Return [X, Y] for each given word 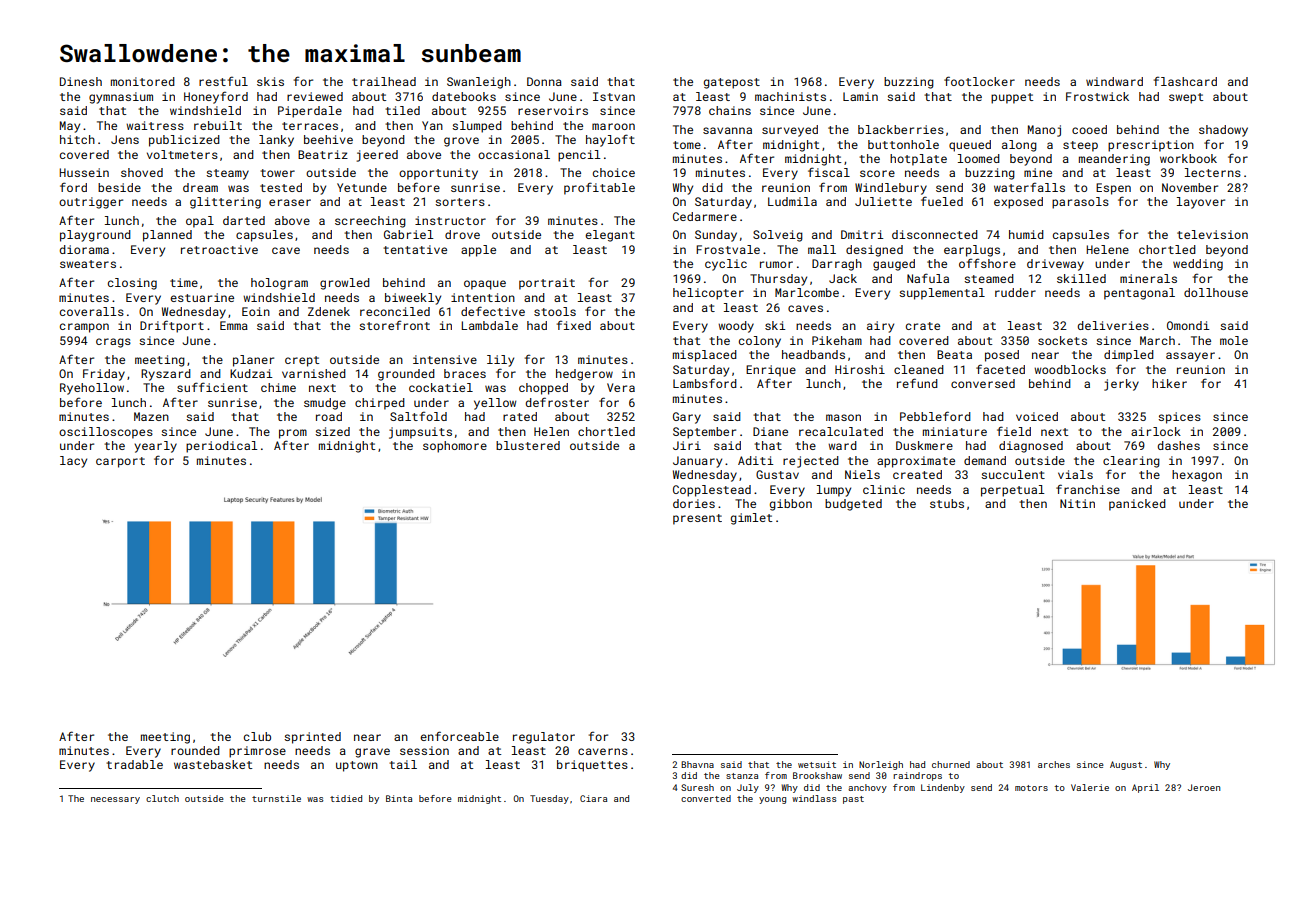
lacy [73, 462]
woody [736, 327]
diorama [84, 249]
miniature [955, 431]
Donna [544, 81]
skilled [1081, 278]
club [257, 736]
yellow [495, 404]
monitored [143, 81]
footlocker [979, 81]
